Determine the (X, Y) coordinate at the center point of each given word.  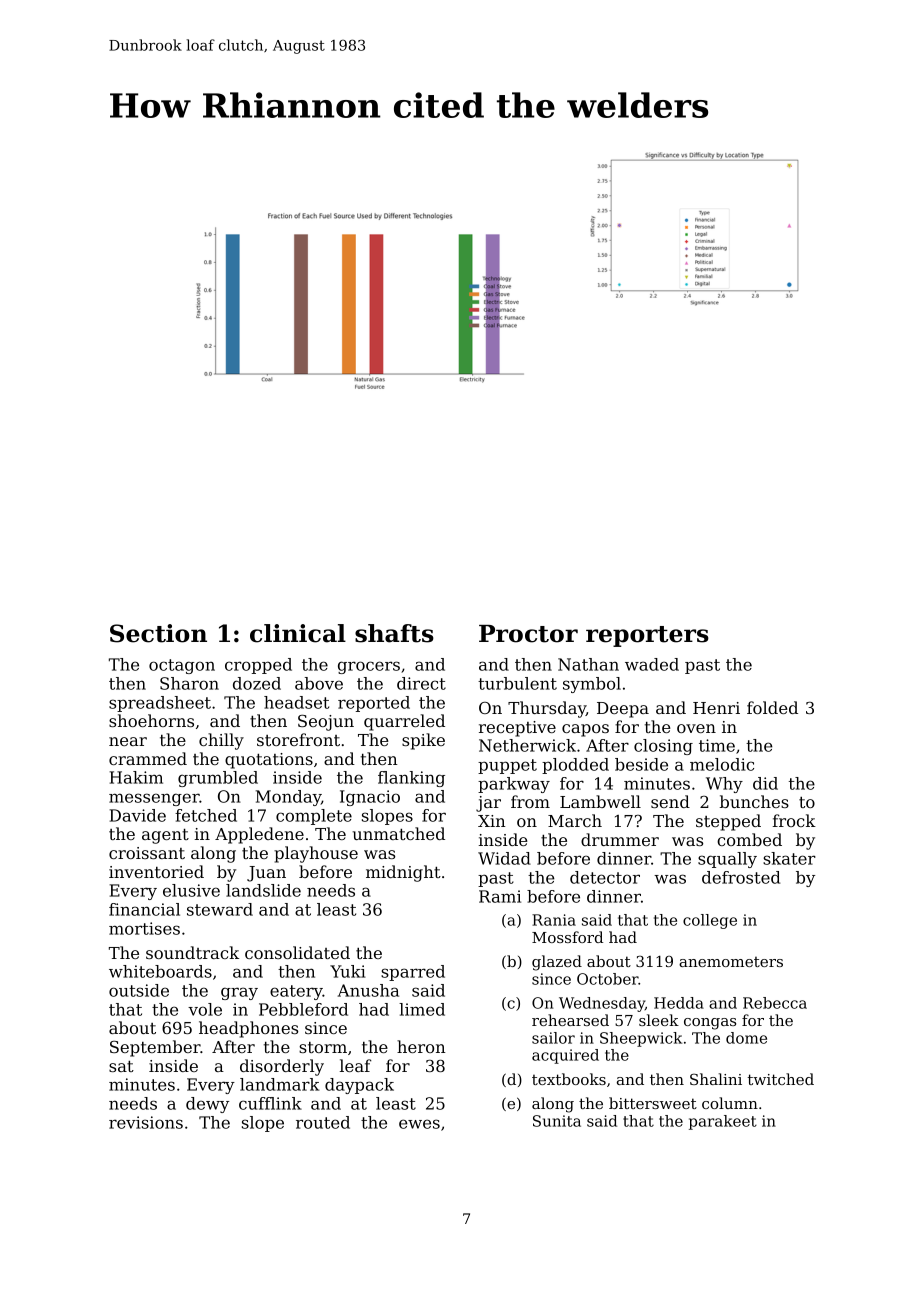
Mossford (567, 937)
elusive (191, 890)
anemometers (731, 962)
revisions (146, 1122)
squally (727, 860)
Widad (504, 858)
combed (749, 839)
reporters (647, 636)
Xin (492, 821)
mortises (144, 928)
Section (158, 633)
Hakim (136, 777)
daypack (359, 1086)
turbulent (517, 683)
